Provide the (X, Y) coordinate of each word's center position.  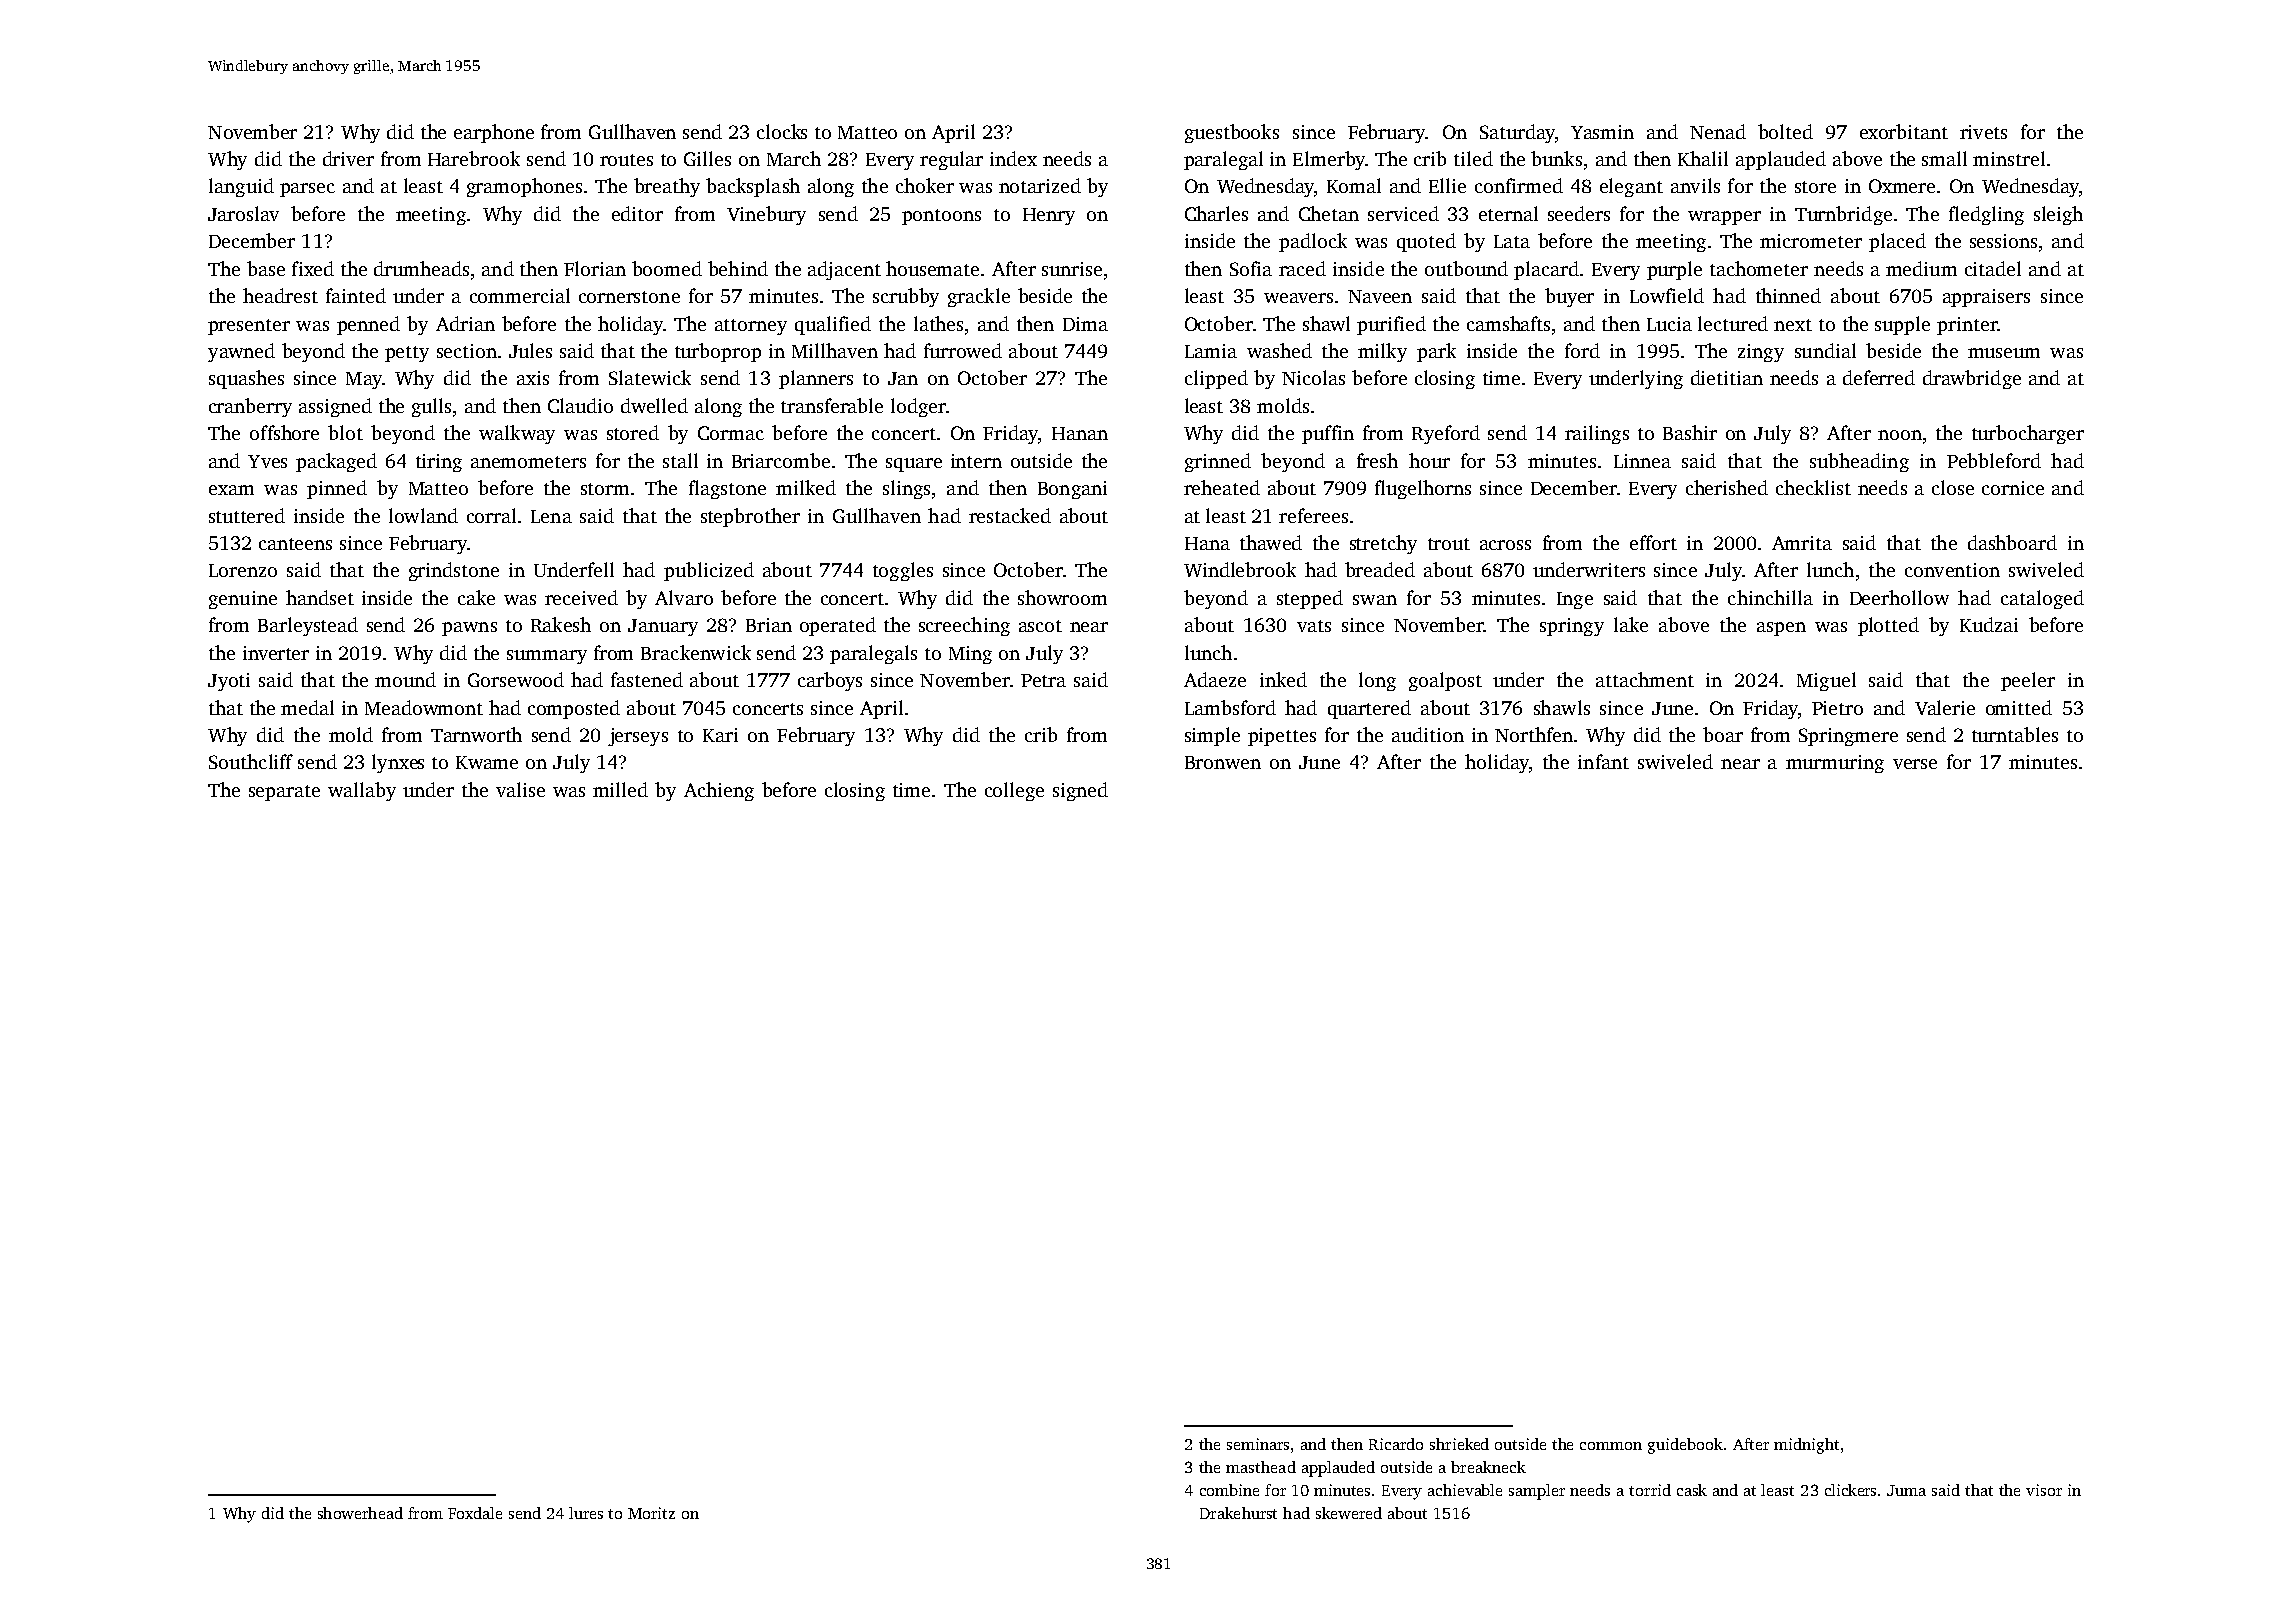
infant (1603, 761)
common (1611, 1446)
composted (574, 709)
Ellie (1447, 185)
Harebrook (474, 158)
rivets (1983, 132)
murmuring (1835, 764)
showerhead (360, 1513)
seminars (1258, 1444)
